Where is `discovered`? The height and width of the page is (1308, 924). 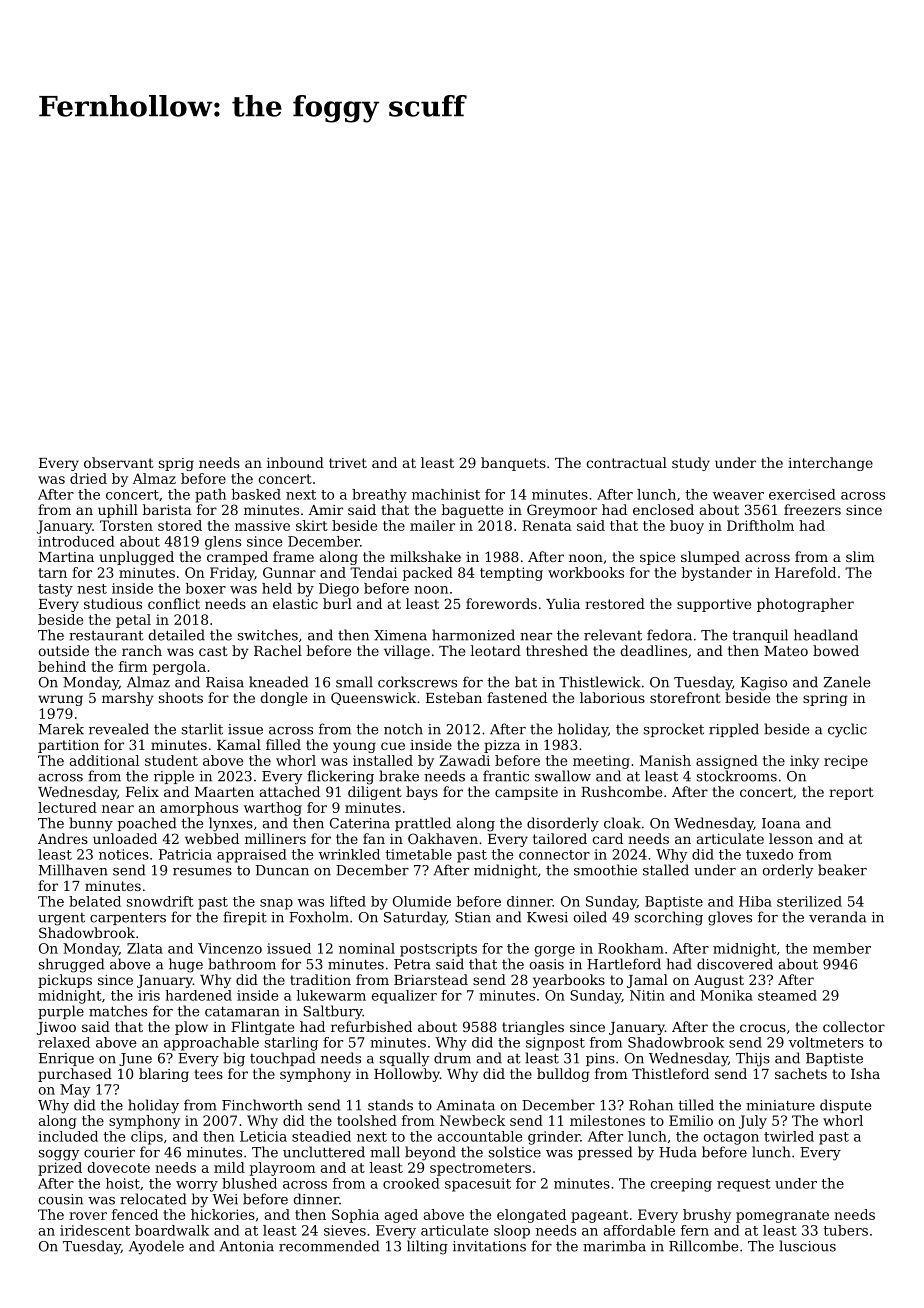
discovered is located at coordinates (735, 964).
